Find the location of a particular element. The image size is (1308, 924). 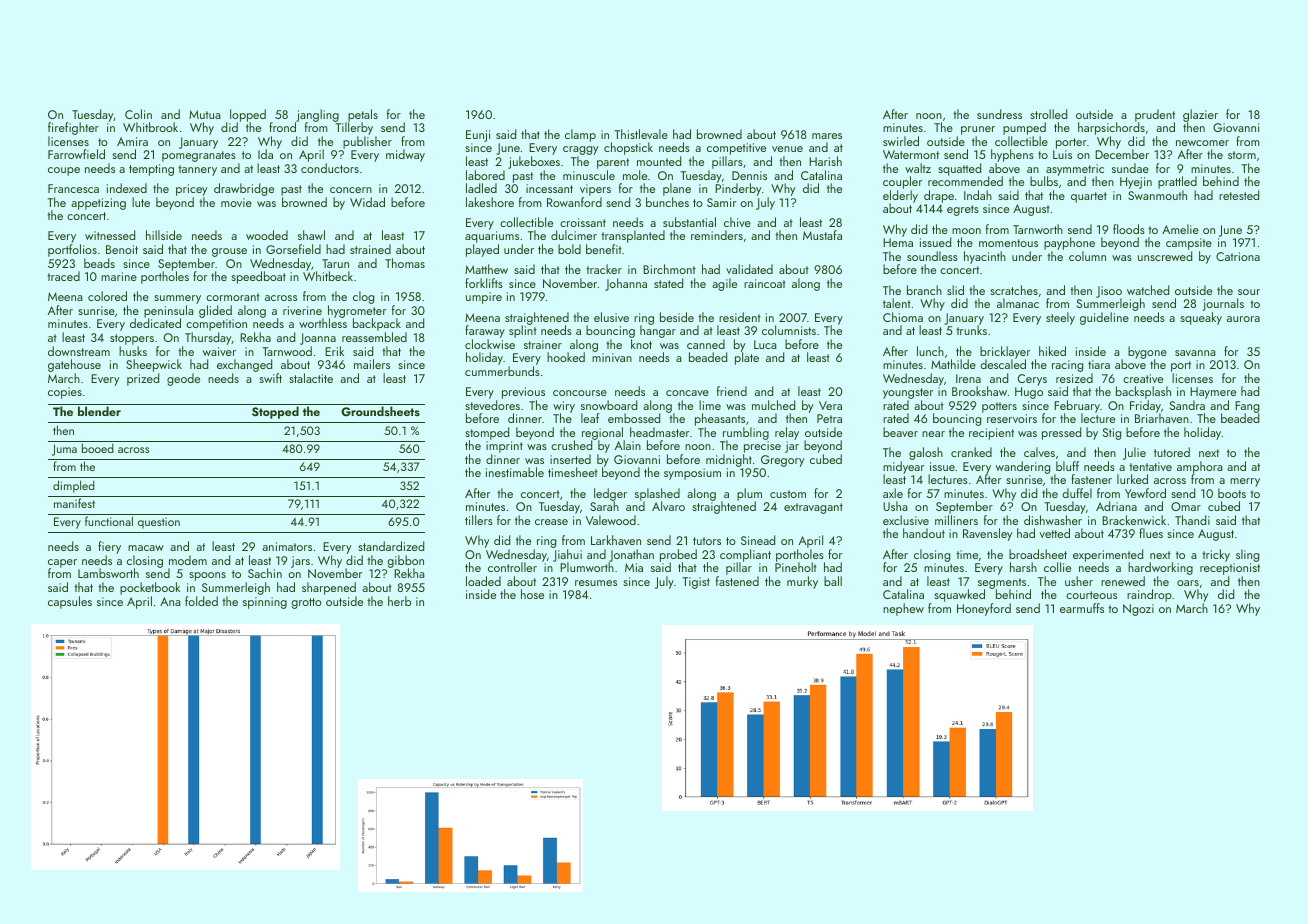

sling is located at coordinates (1247, 555).
